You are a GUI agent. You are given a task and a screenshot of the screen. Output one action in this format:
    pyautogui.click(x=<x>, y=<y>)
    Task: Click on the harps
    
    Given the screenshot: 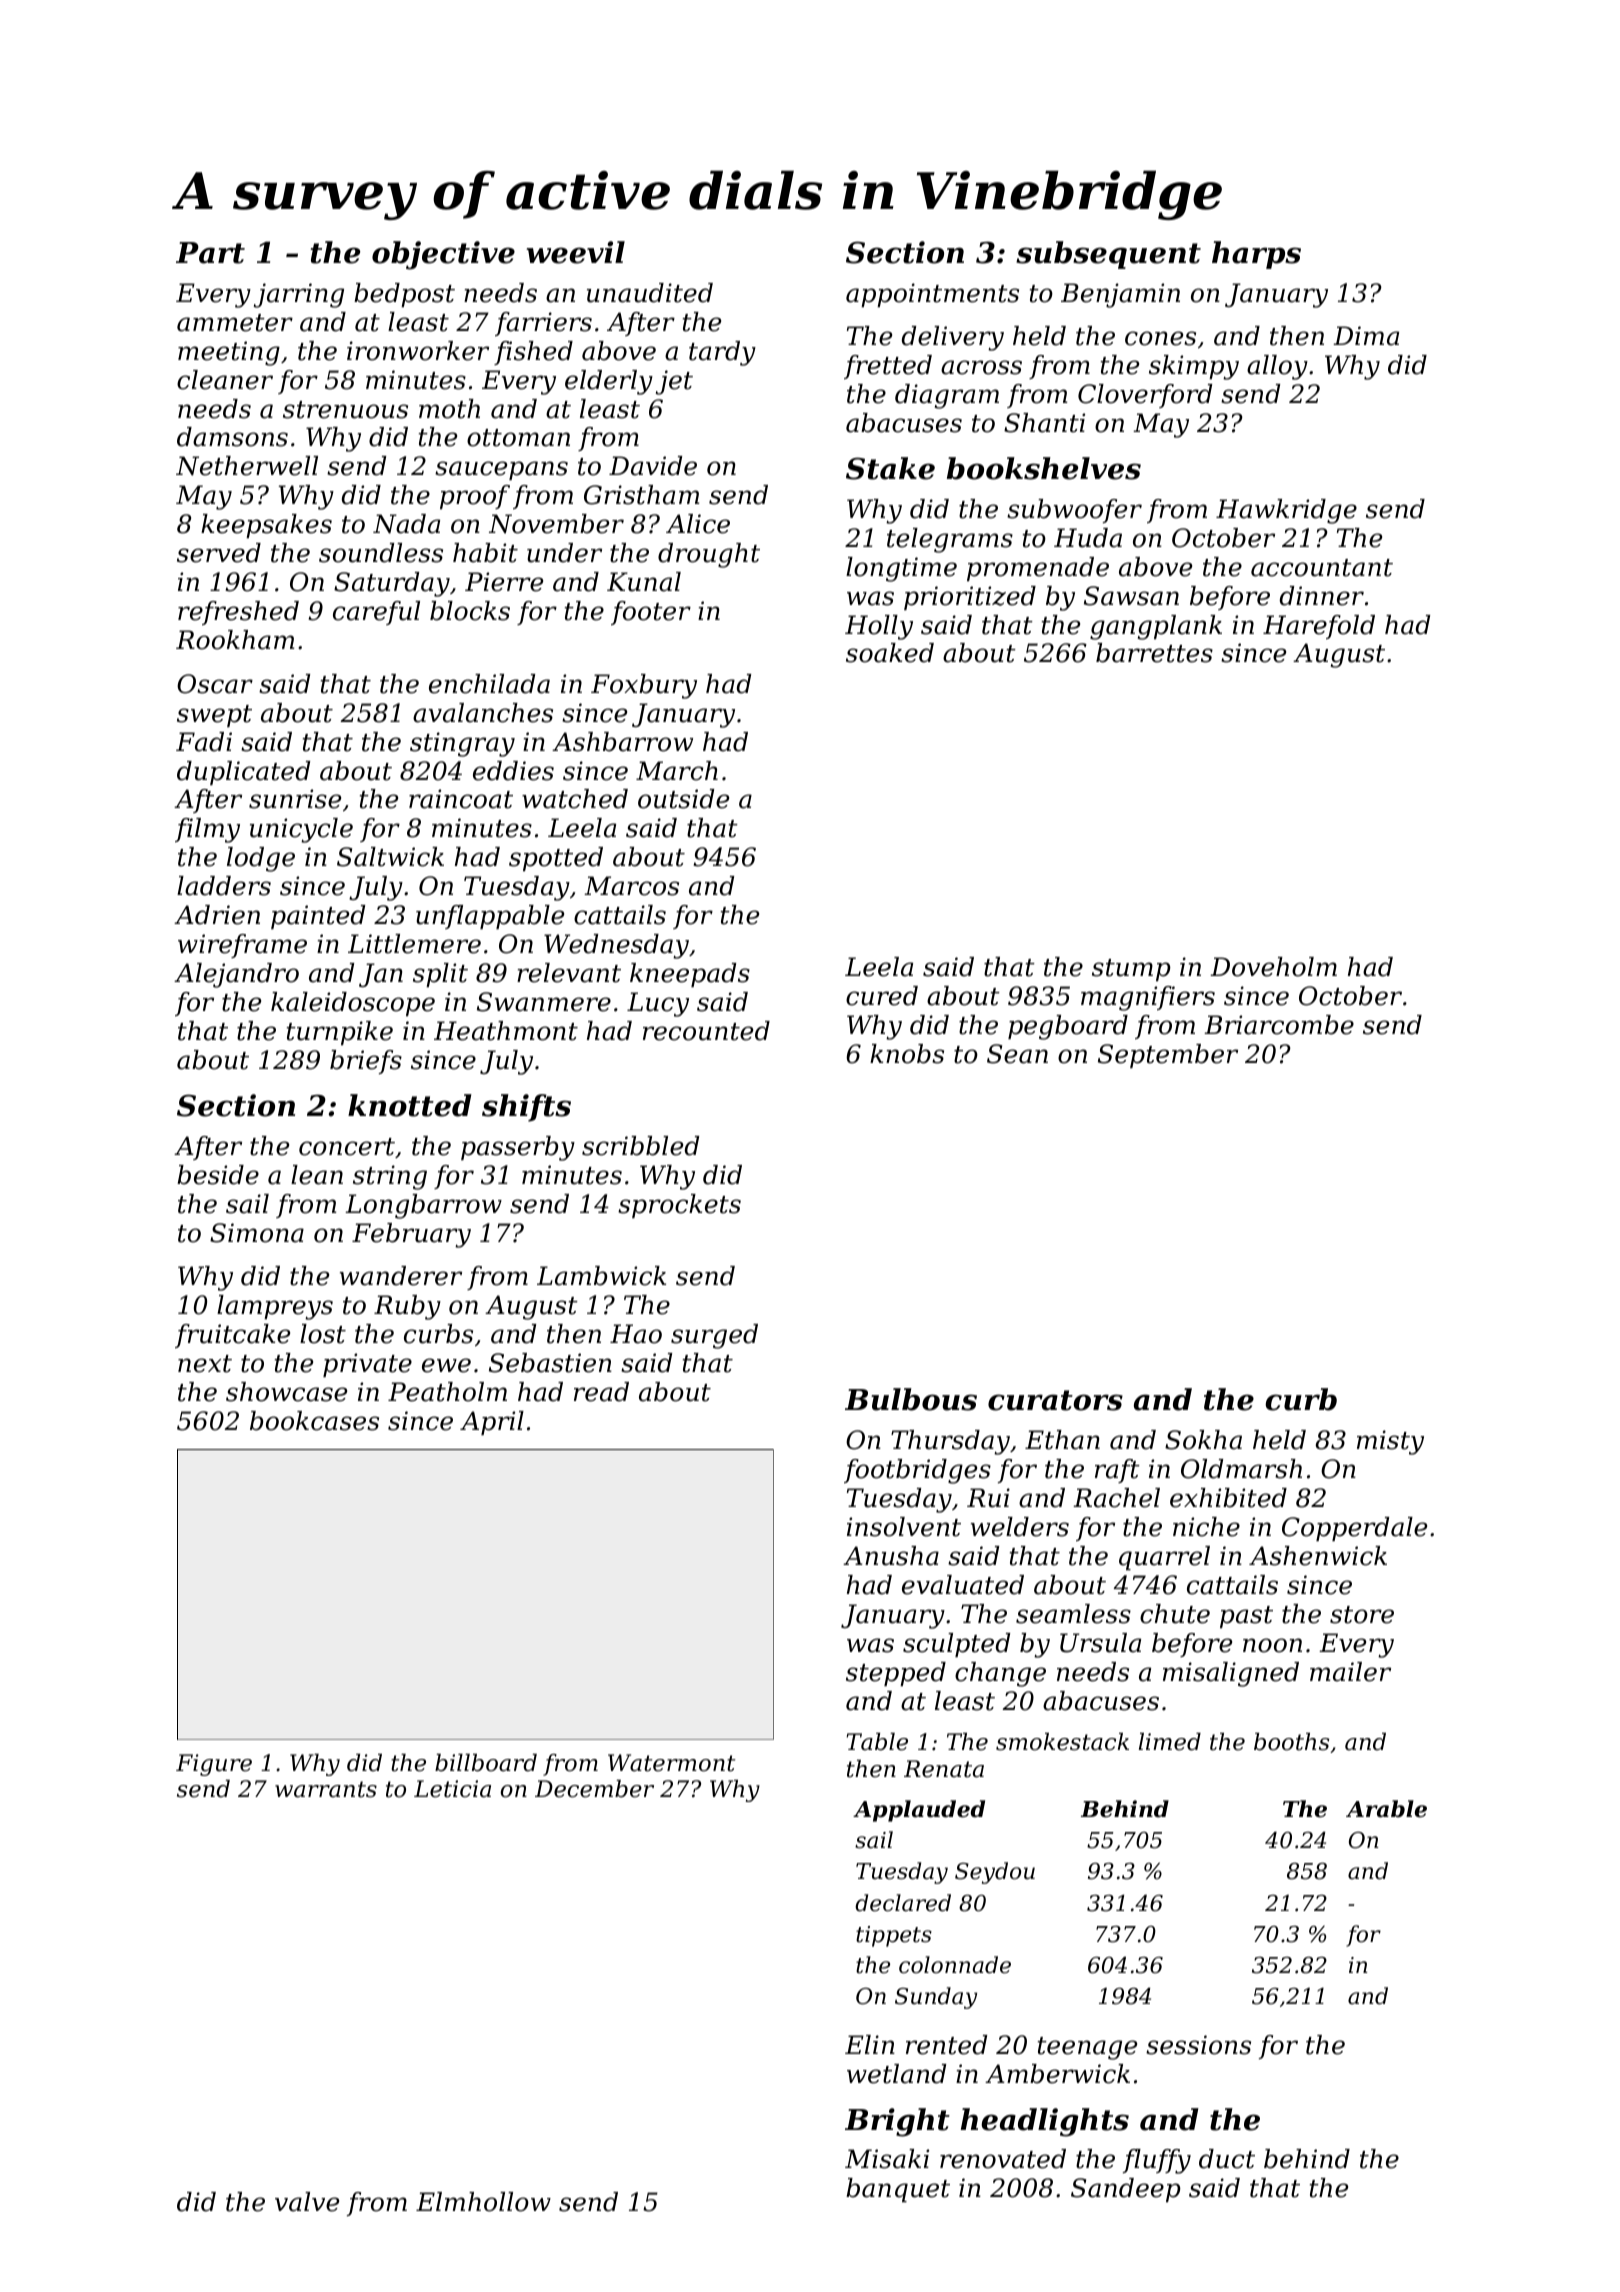 What is the action you would take?
    pyautogui.click(x=1256, y=255)
